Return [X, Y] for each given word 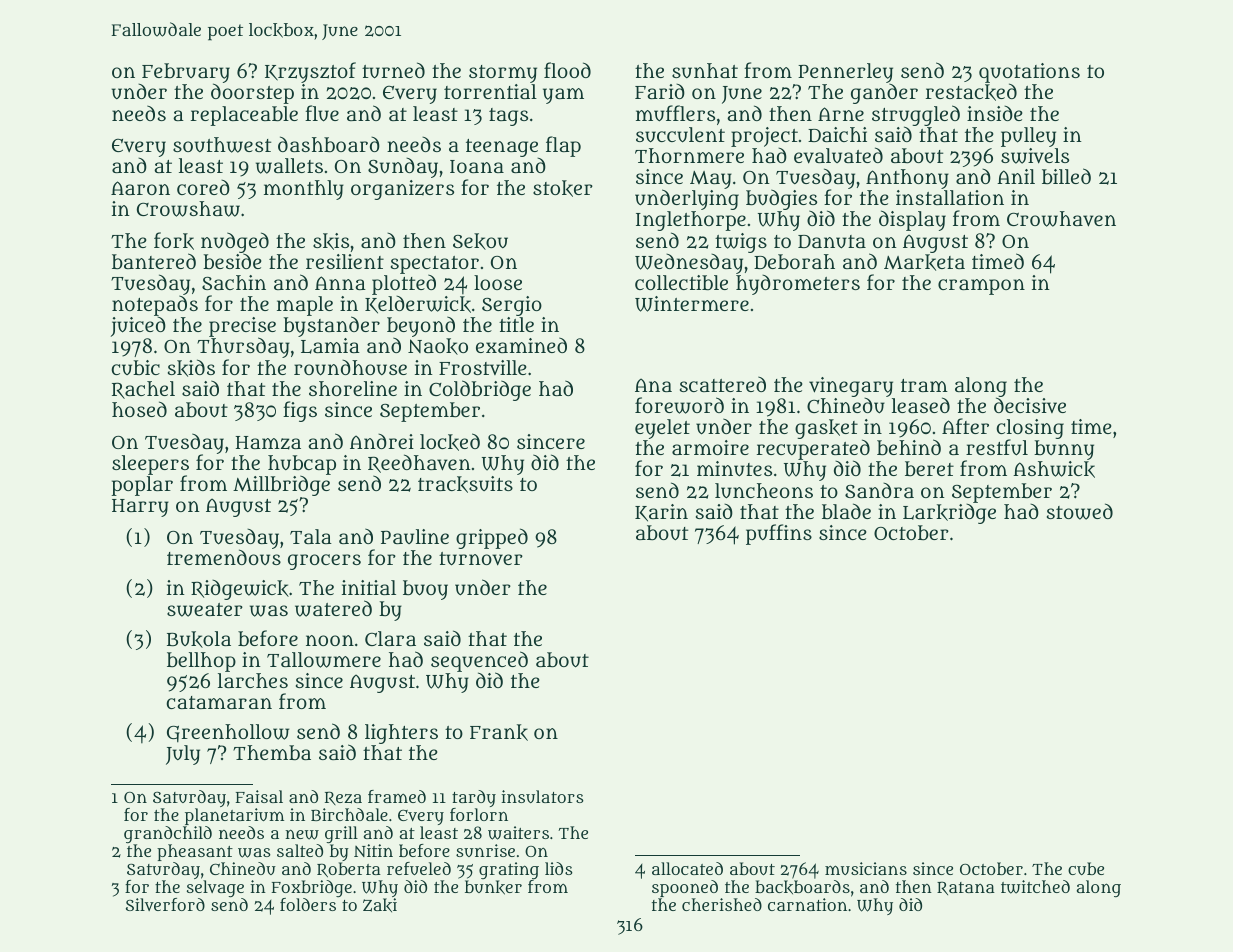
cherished [722, 904]
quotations [1029, 73]
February [186, 73]
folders [308, 904]
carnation [807, 904]
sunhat [705, 70]
